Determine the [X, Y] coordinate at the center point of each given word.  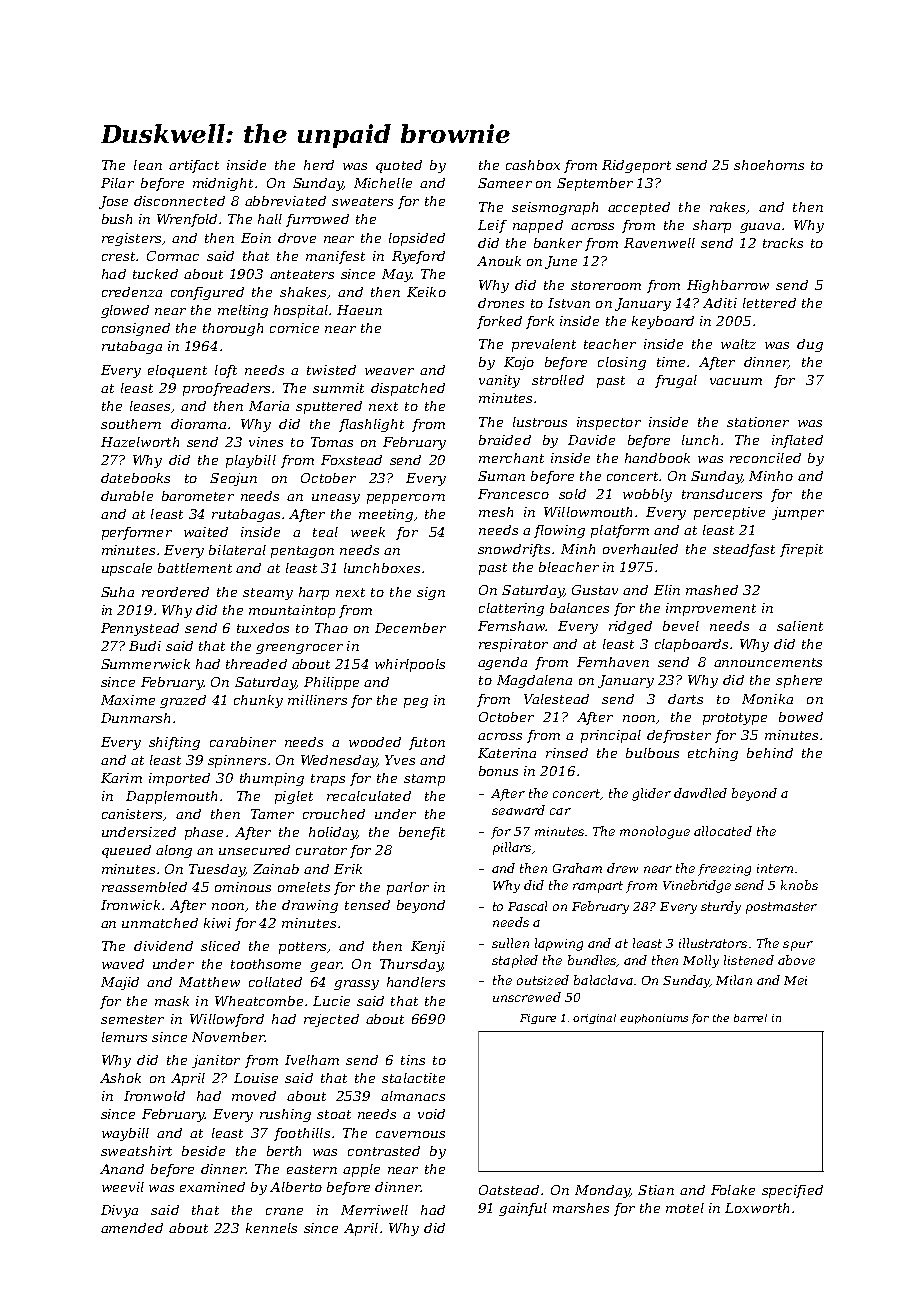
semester [132, 1019]
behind [770, 753]
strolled [558, 380]
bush [117, 219]
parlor [408, 888]
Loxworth [757, 1208]
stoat [334, 1114]
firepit [801, 550]
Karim [121, 778]
